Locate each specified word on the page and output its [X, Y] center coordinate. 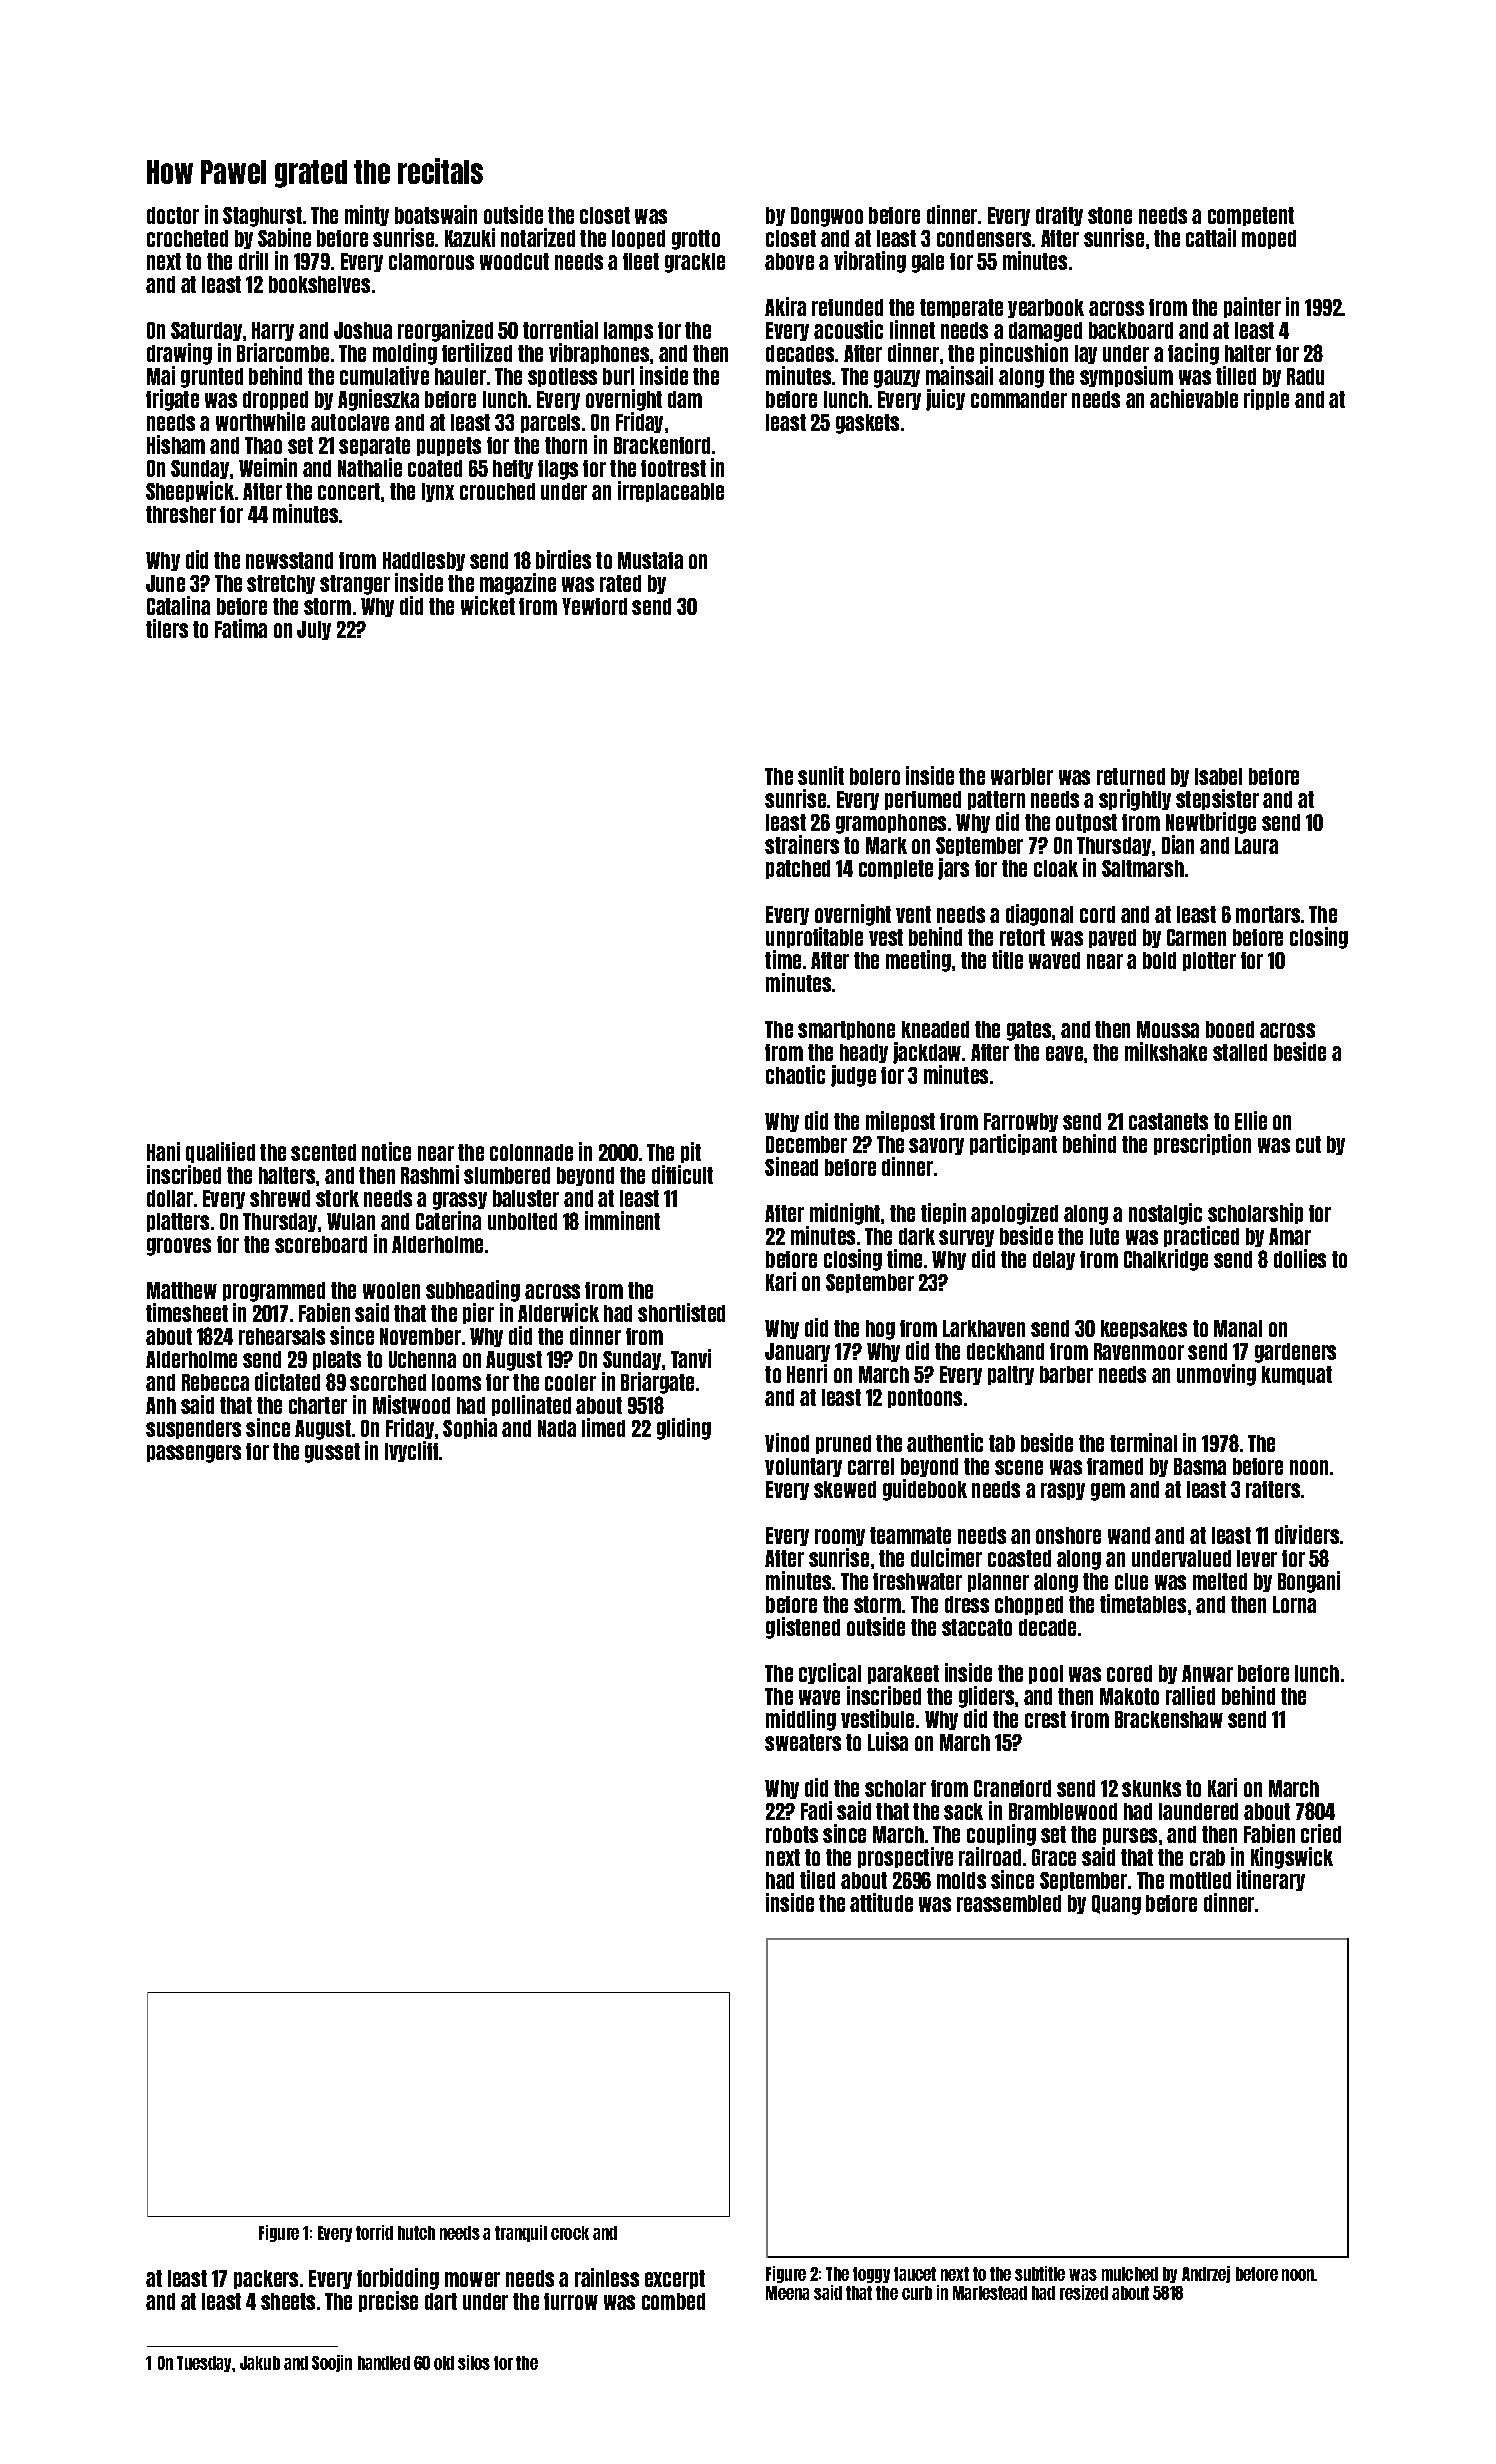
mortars [1268, 914]
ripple [1266, 399]
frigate [172, 400]
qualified [220, 1152]
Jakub [260, 2363]
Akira [785, 306]
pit [691, 1152]
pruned [843, 1444]
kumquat [1297, 1375]
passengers [194, 1454]
